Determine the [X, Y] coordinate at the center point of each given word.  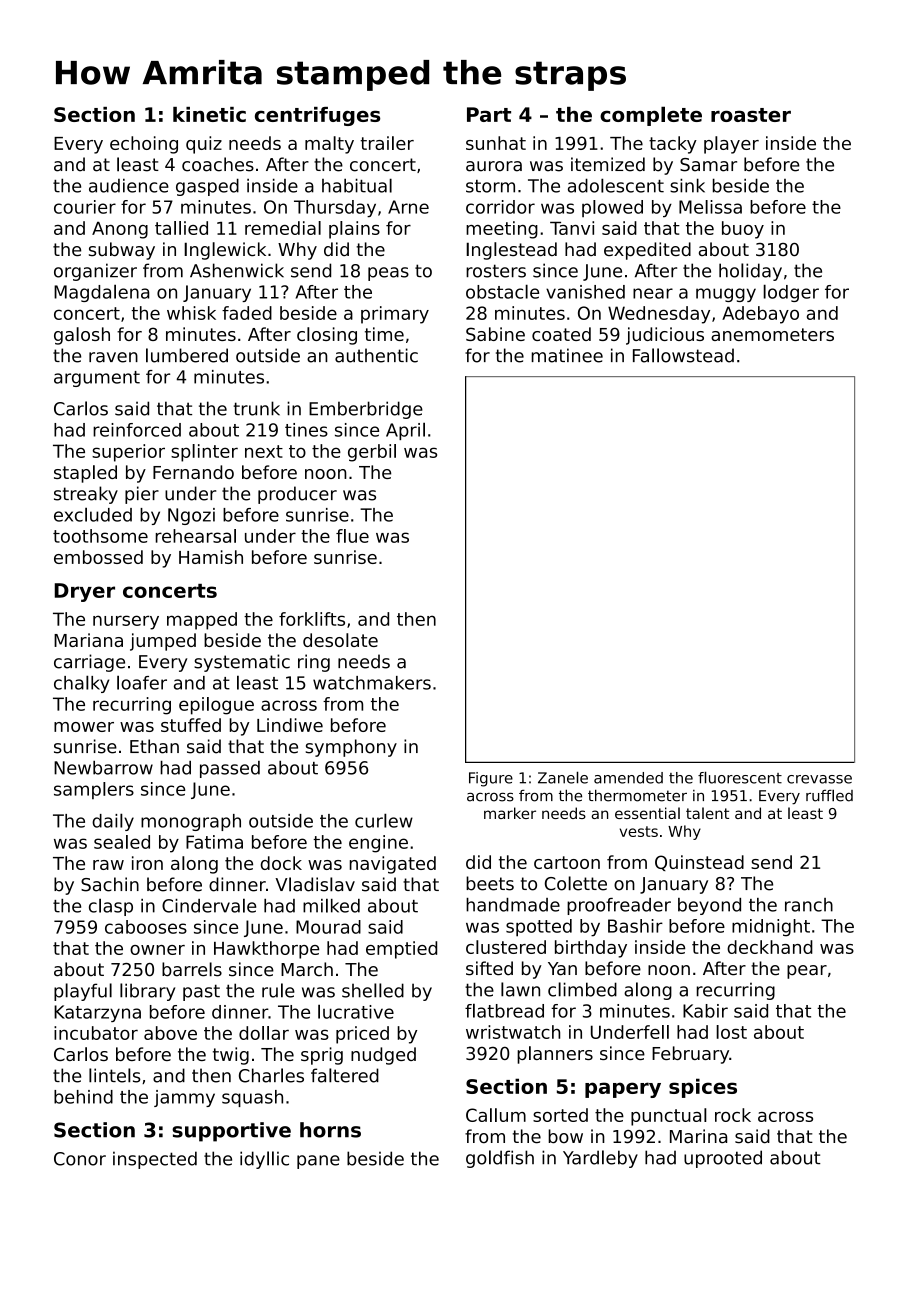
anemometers [772, 334]
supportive [231, 1132]
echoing [144, 145]
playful [83, 992]
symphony [351, 748]
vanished [585, 292]
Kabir [705, 1011]
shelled [373, 990]
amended [628, 778]
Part [489, 114]
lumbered [187, 355]
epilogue [216, 706]
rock [733, 1115]
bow [565, 1136]
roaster [751, 115]
